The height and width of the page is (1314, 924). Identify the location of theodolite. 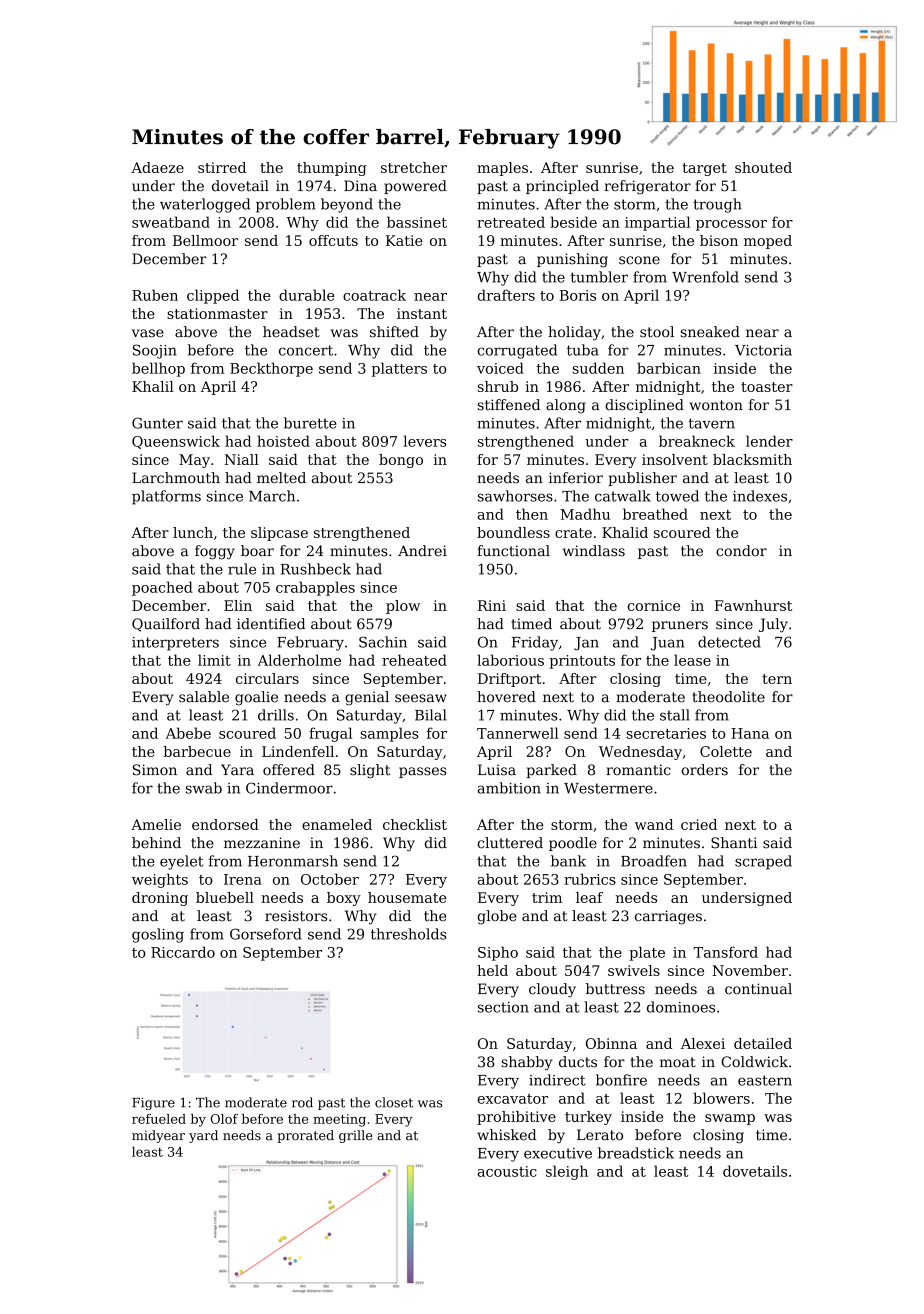
(728, 697).
